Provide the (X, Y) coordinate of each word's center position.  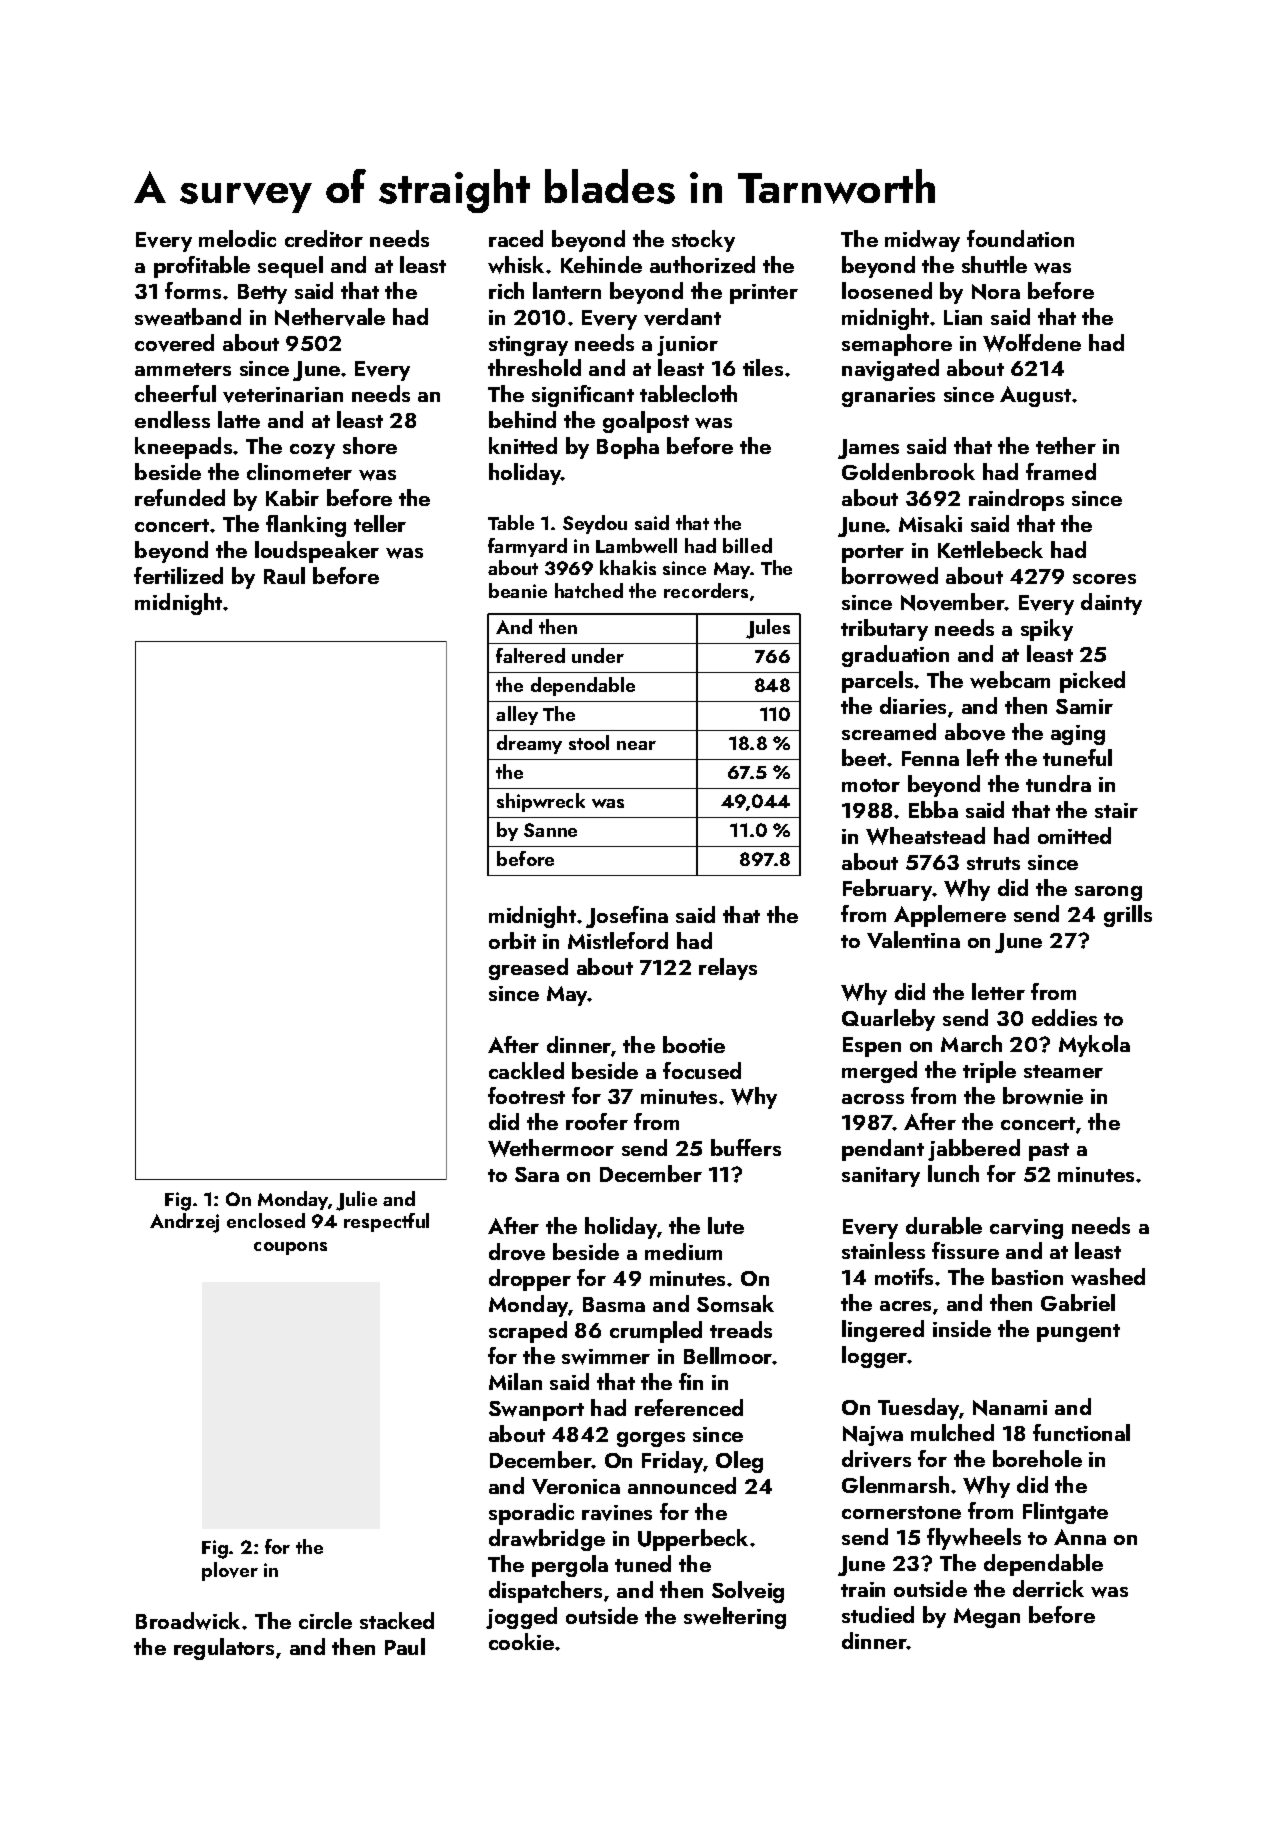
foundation (1020, 238)
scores (1104, 579)
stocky (703, 241)
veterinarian (283, 395)
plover (230, 1571)
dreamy (529, 744)
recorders (706, 590)
